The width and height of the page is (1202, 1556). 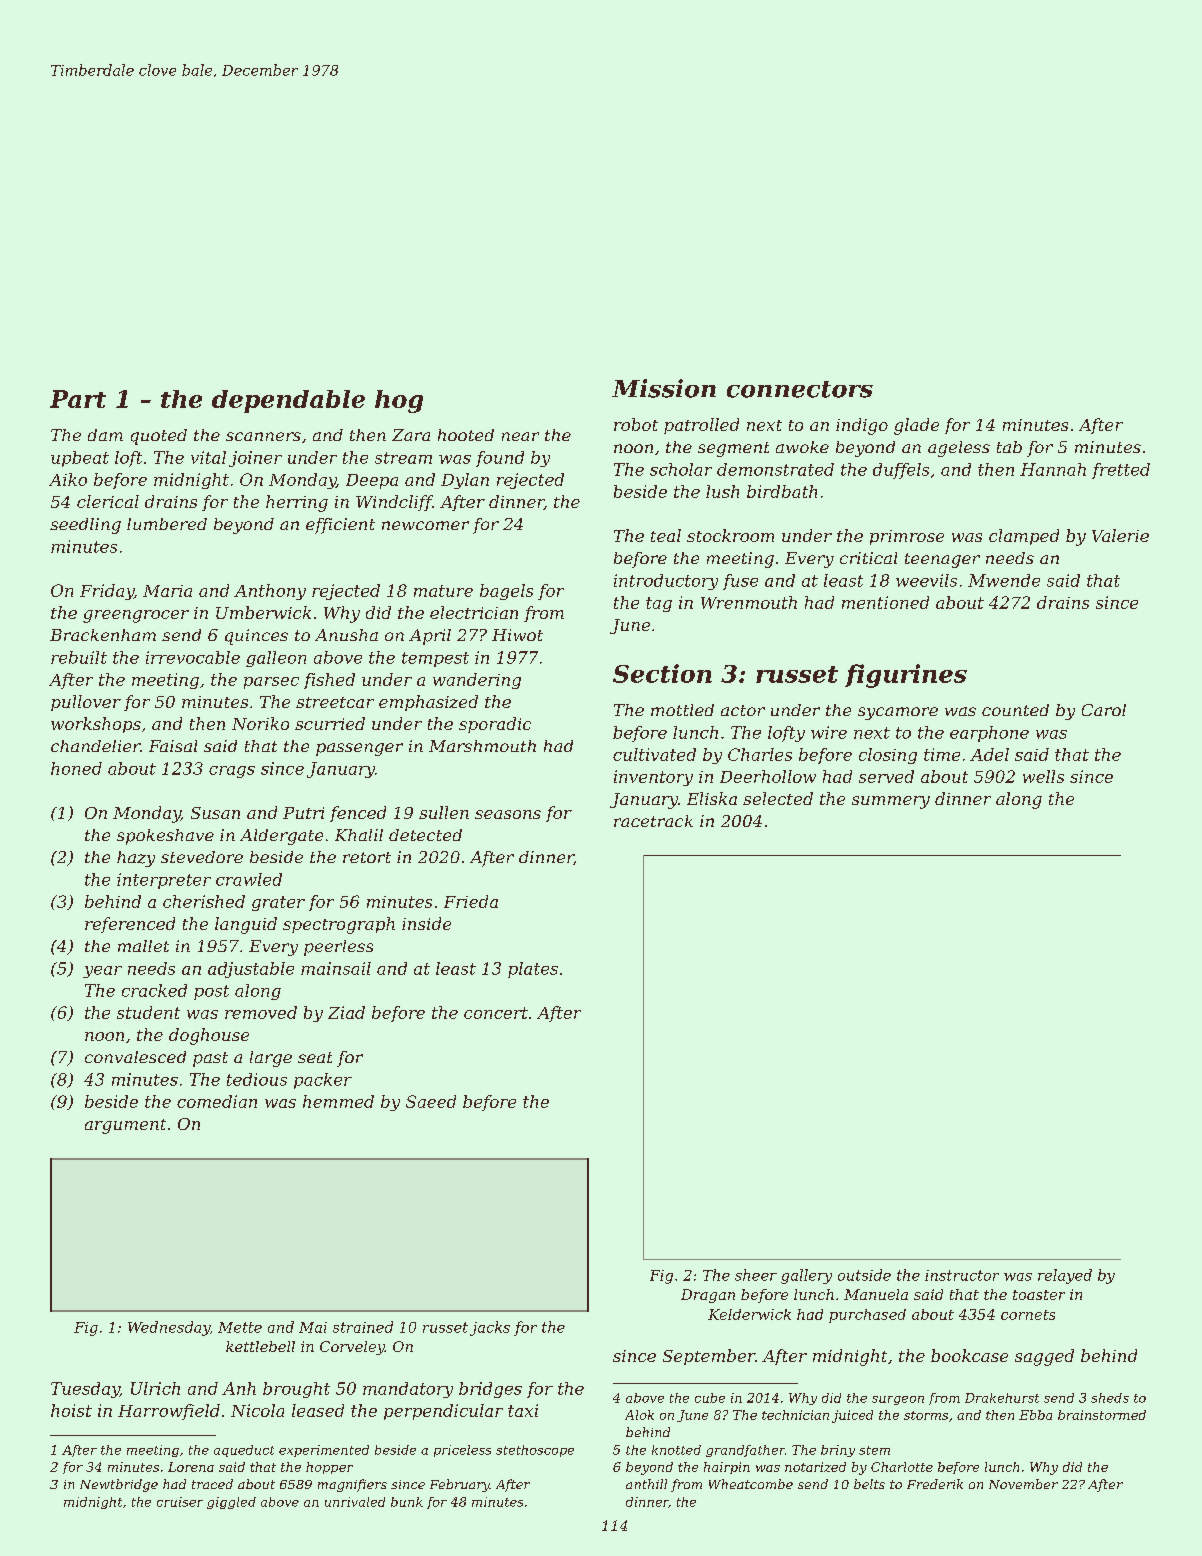 I want to click on summery, so click(x=891, y=802).
